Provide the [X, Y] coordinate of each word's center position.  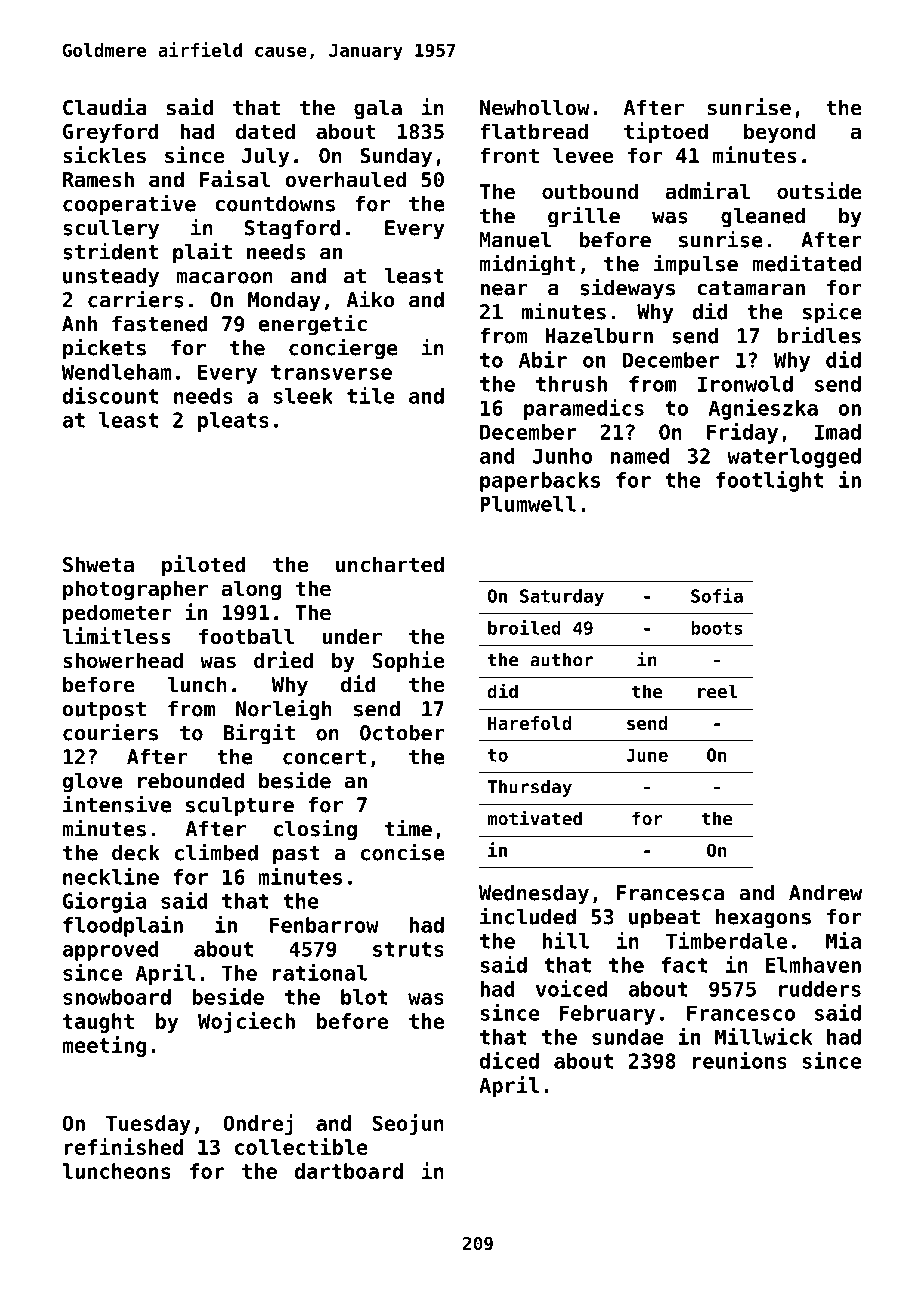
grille [584, 217]
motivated [534, 817]
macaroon [224, 278]
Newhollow [535, 107]
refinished [123, 1146]
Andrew [825, 893]
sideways [627, 289]
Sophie [408, 661]
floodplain [123, 926]
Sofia [717, 595]
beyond [779, 133]
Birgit [259, 734]
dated [265, 131]
